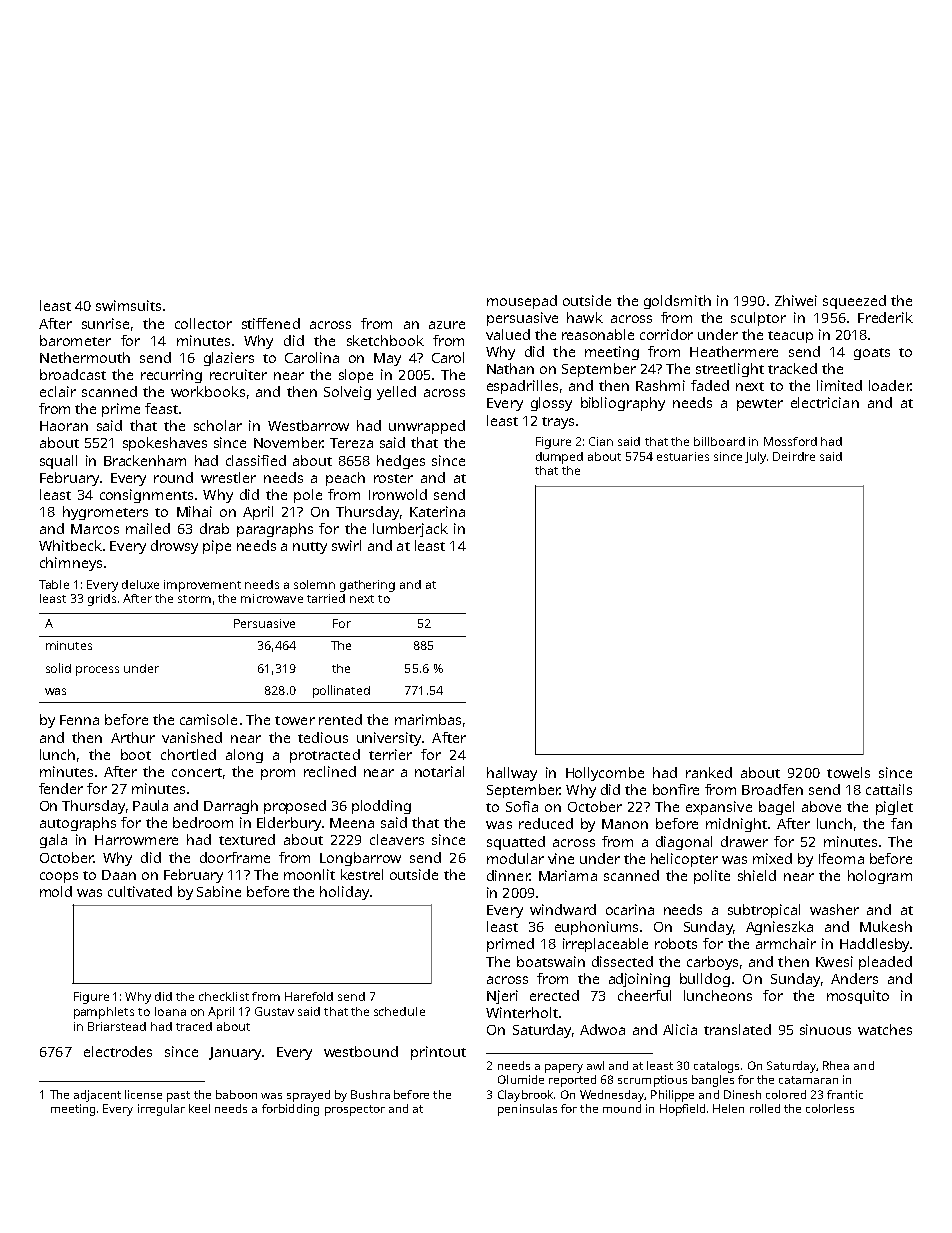 The height and width of the screenshot is (1233, 952). Describe the element at coordinates (399, 1011) in the screenshot. I see `schedule` at that location.
